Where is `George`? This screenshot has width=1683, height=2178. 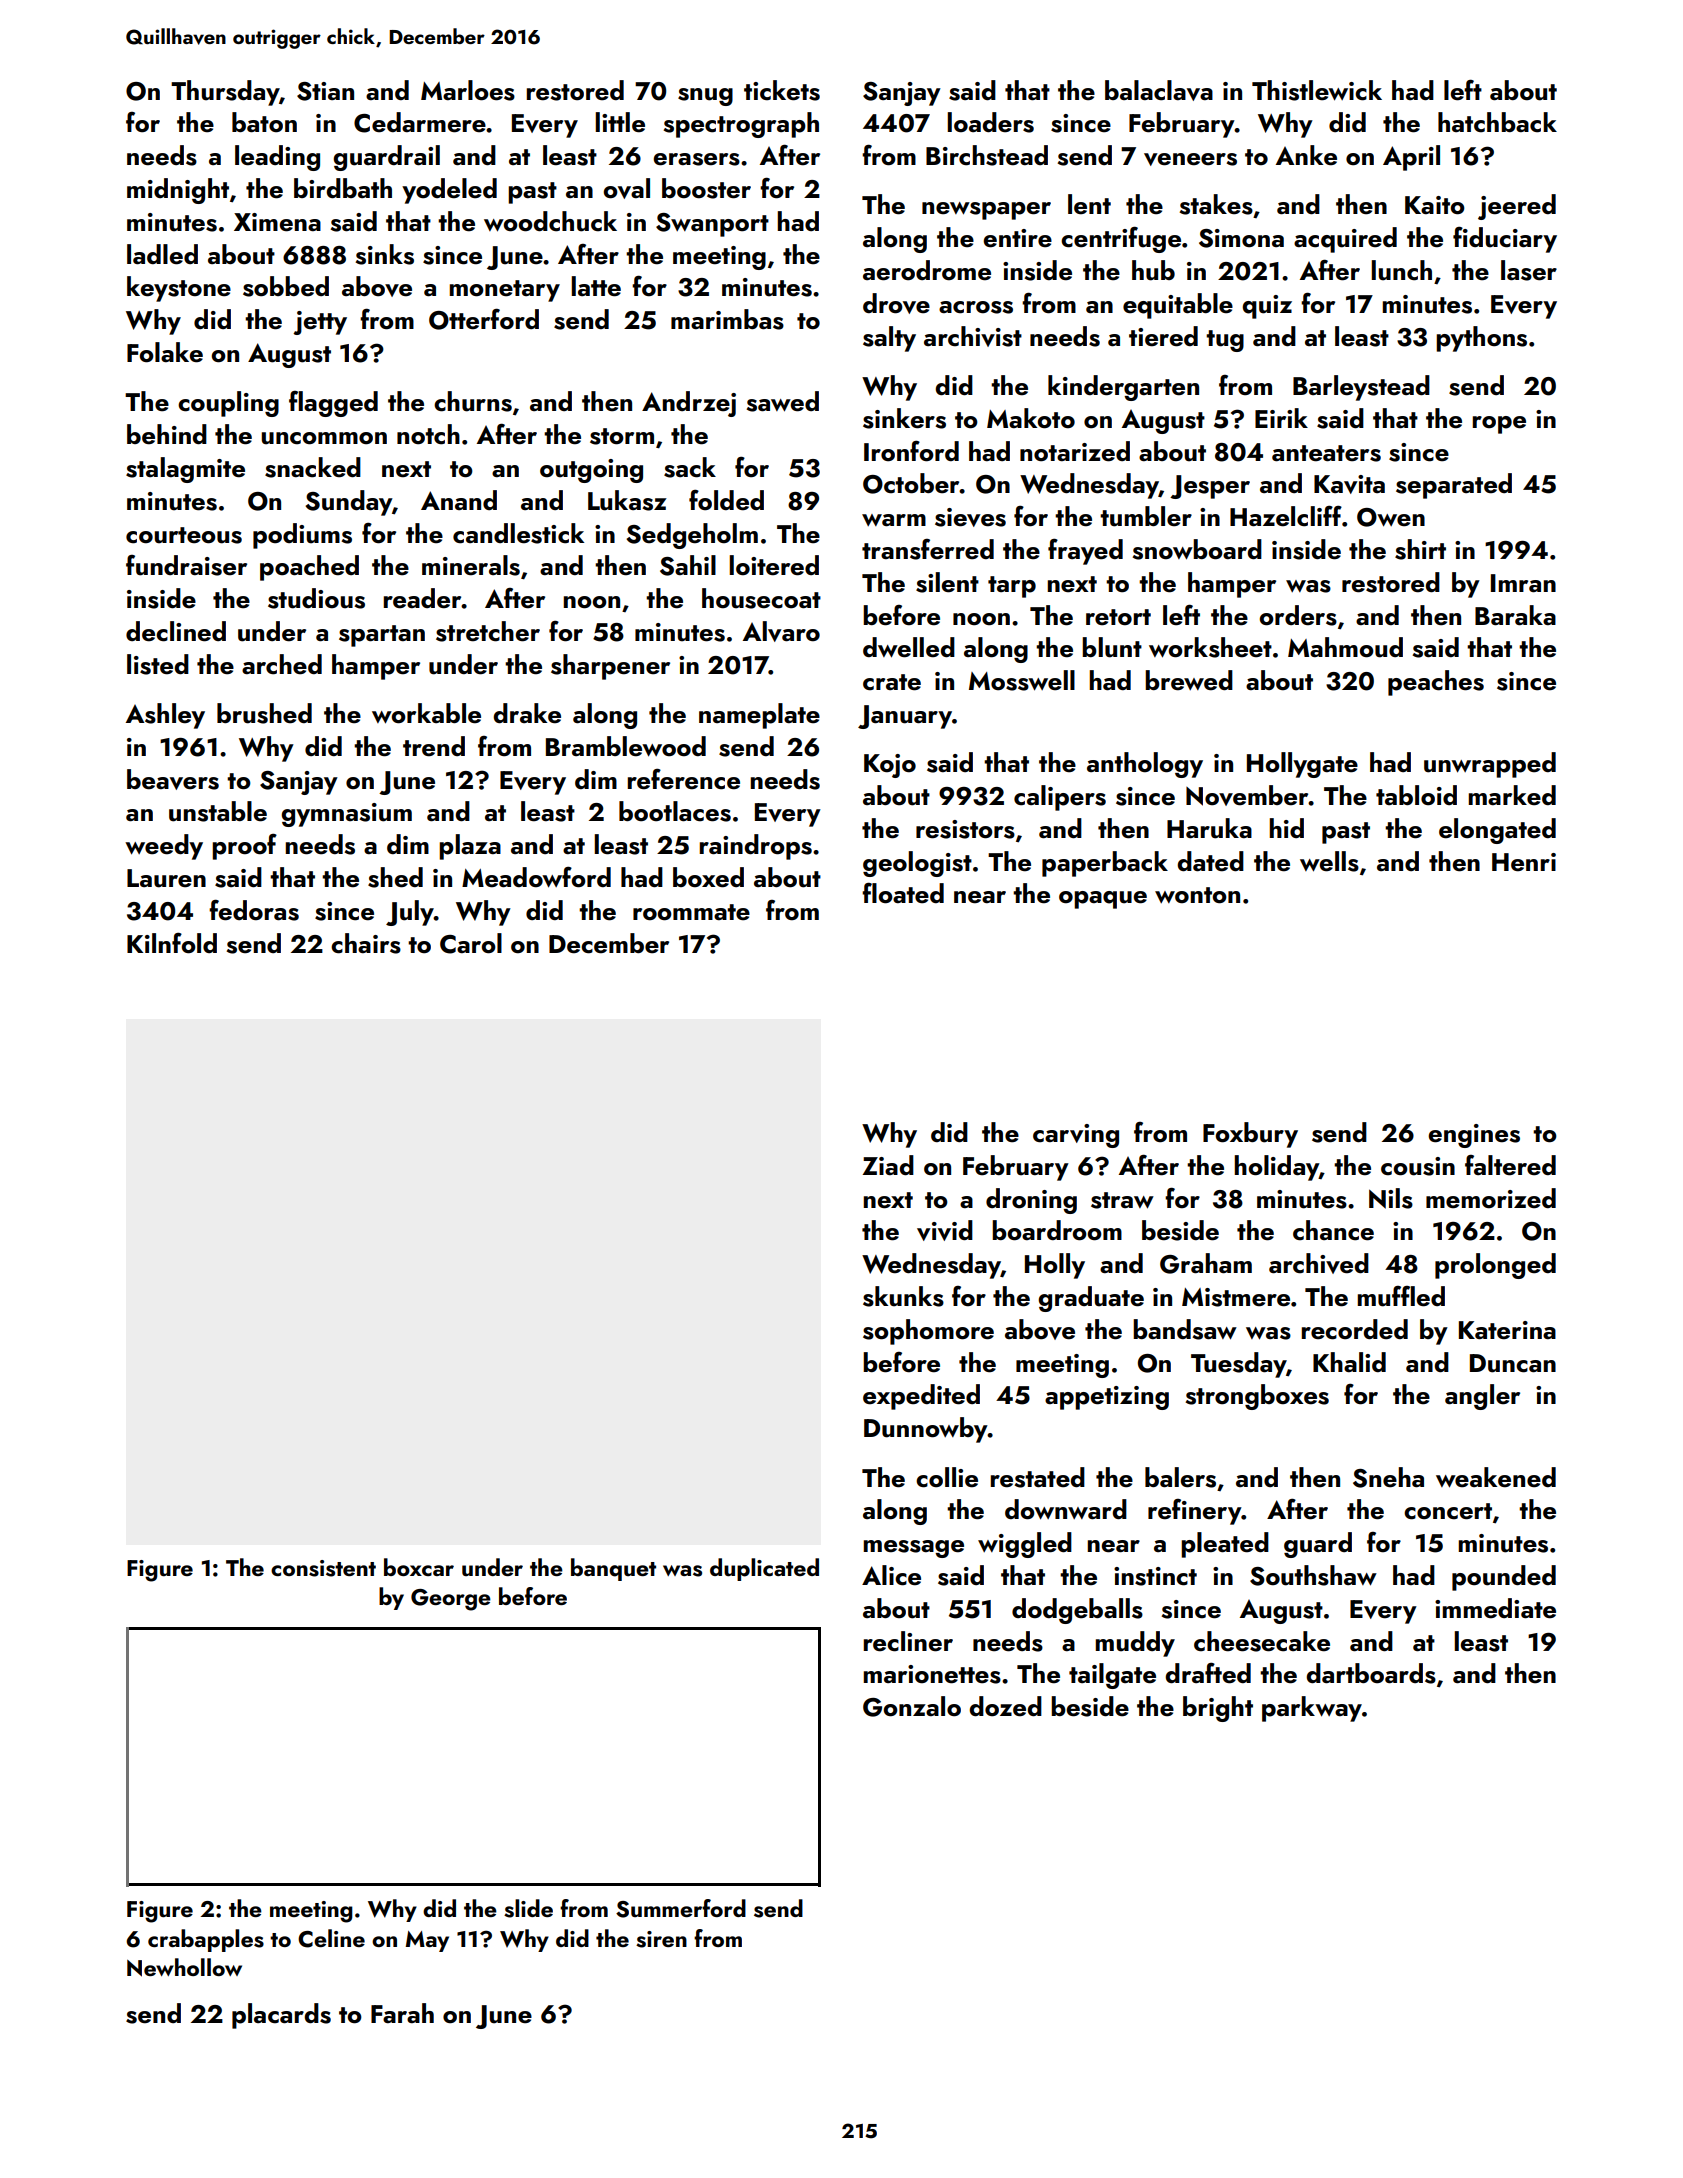
George is located at coordinates (451, 1600).
